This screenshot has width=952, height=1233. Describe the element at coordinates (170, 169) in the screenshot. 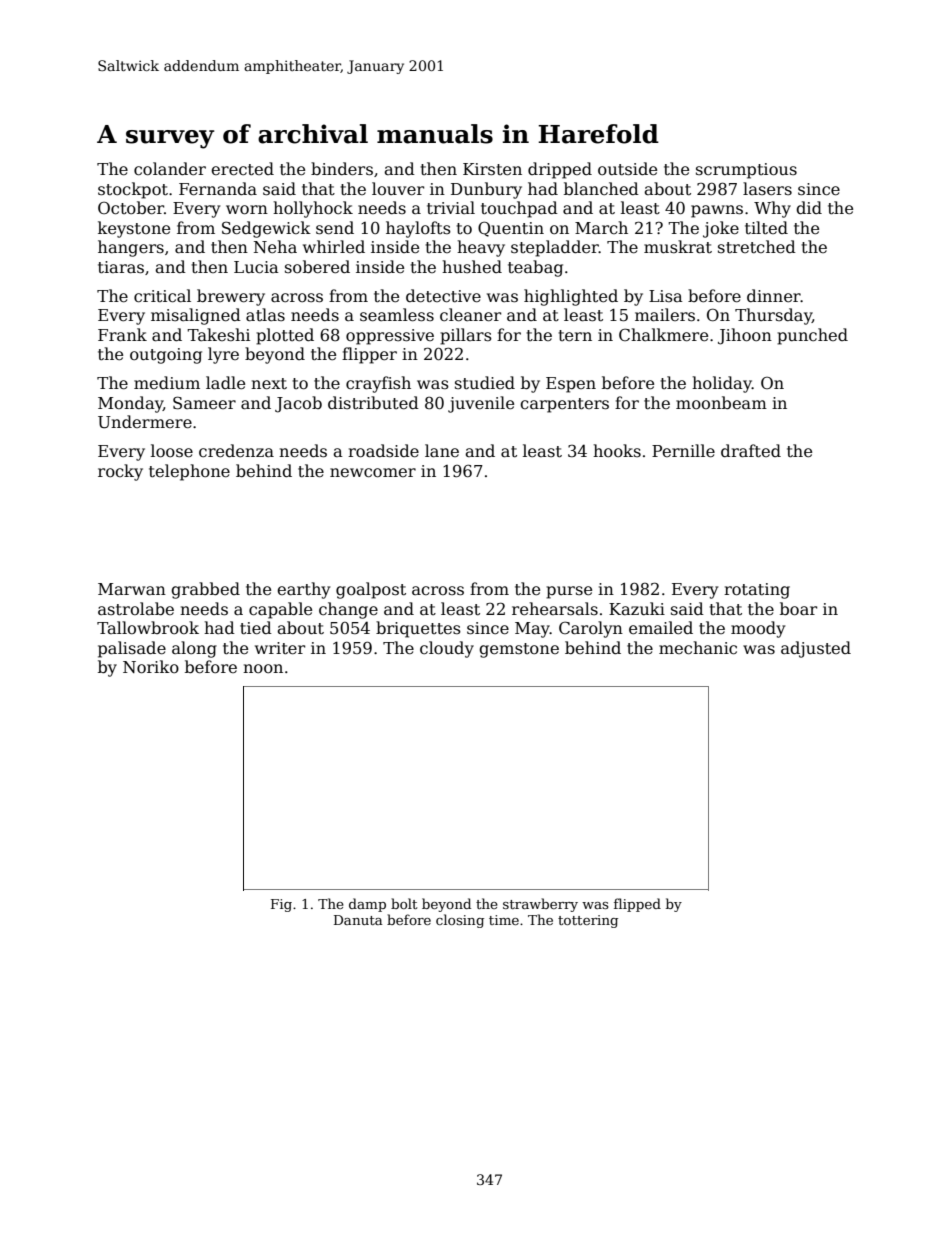

I see `colander` at that location.
